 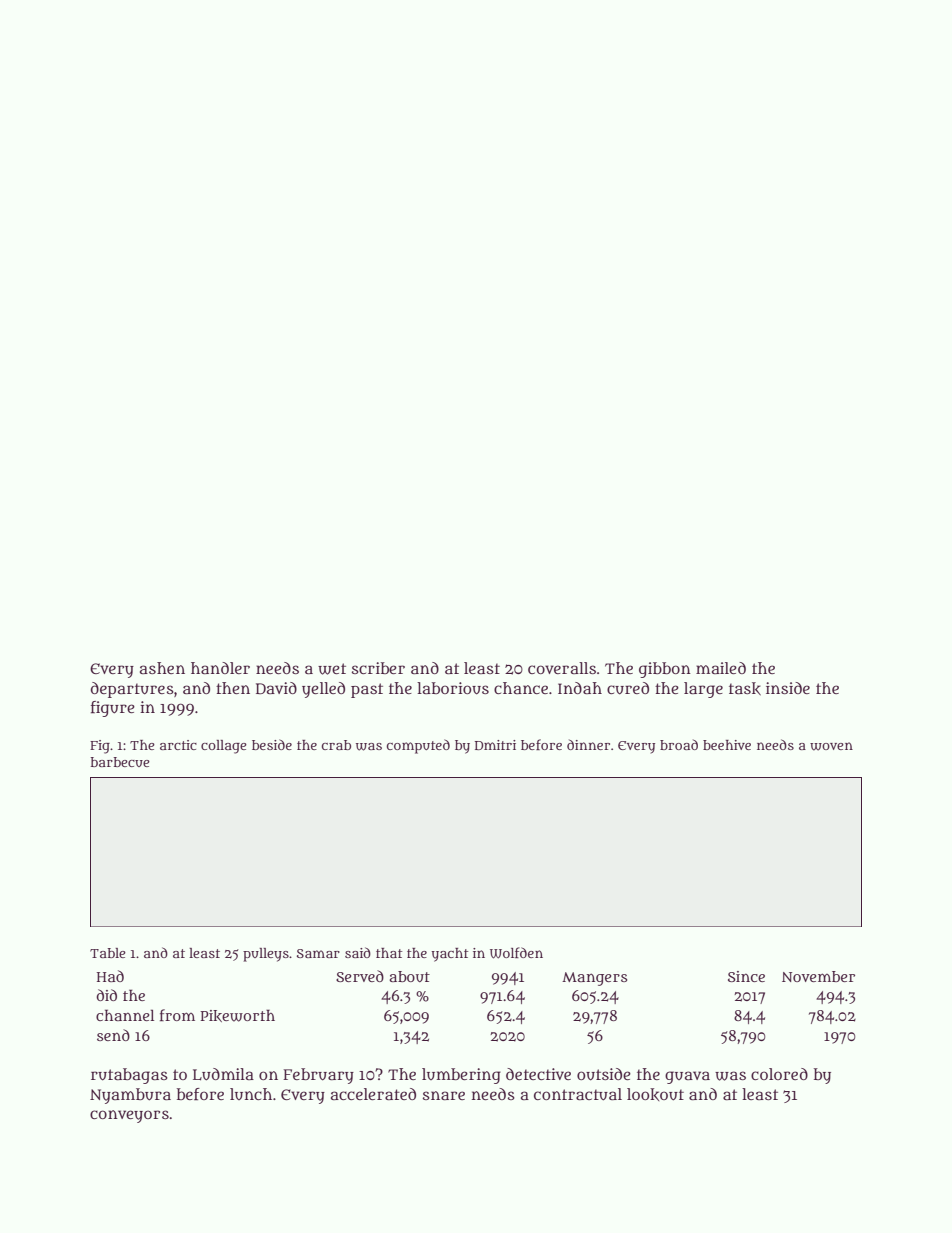 What do you see at coordinates (727, 745) in the document?
I see `beehive` at bounding box center [727, 745].
